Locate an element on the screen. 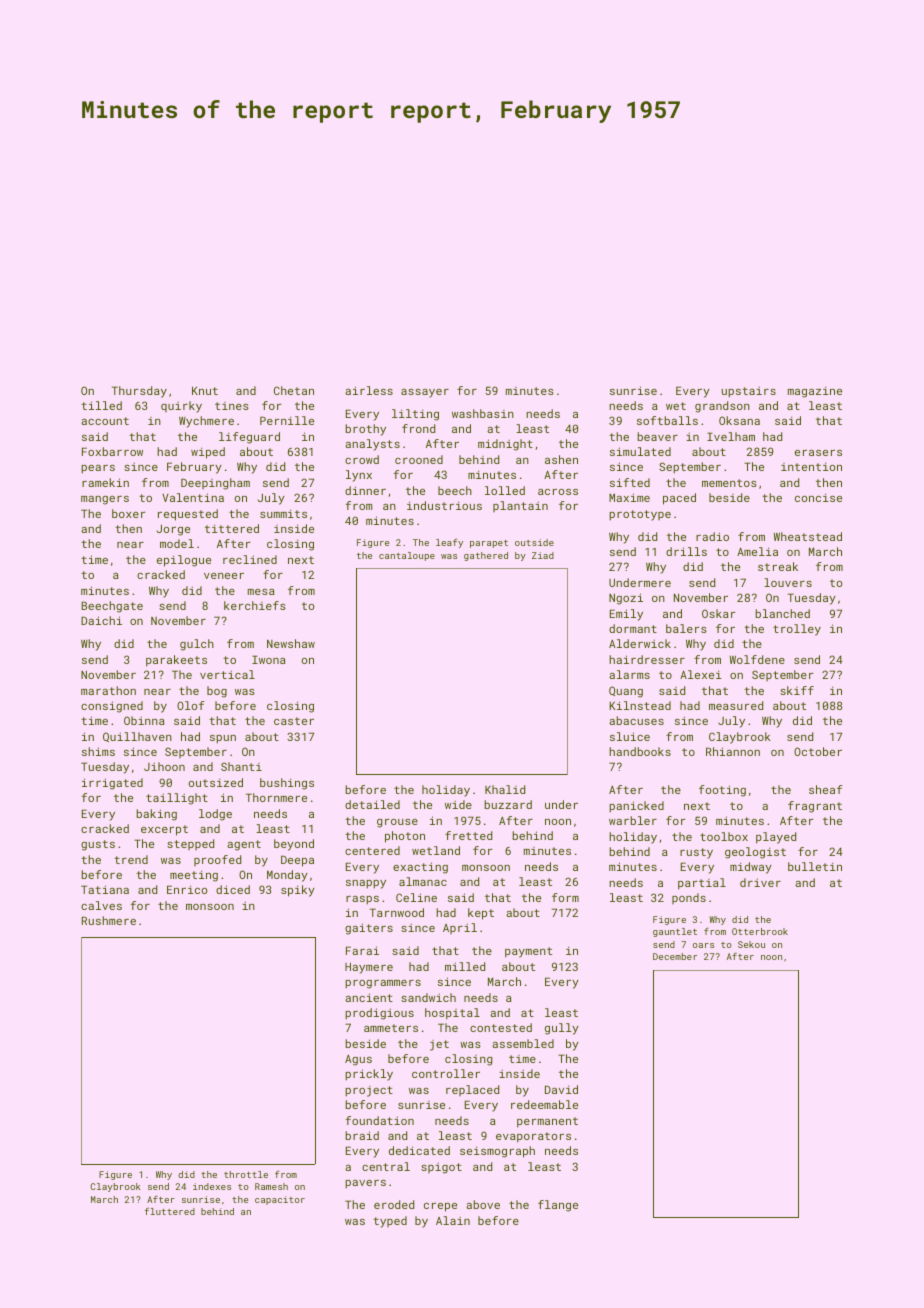 The image size is (924, 1308). Chetan is located at coordinates (294, 390).
